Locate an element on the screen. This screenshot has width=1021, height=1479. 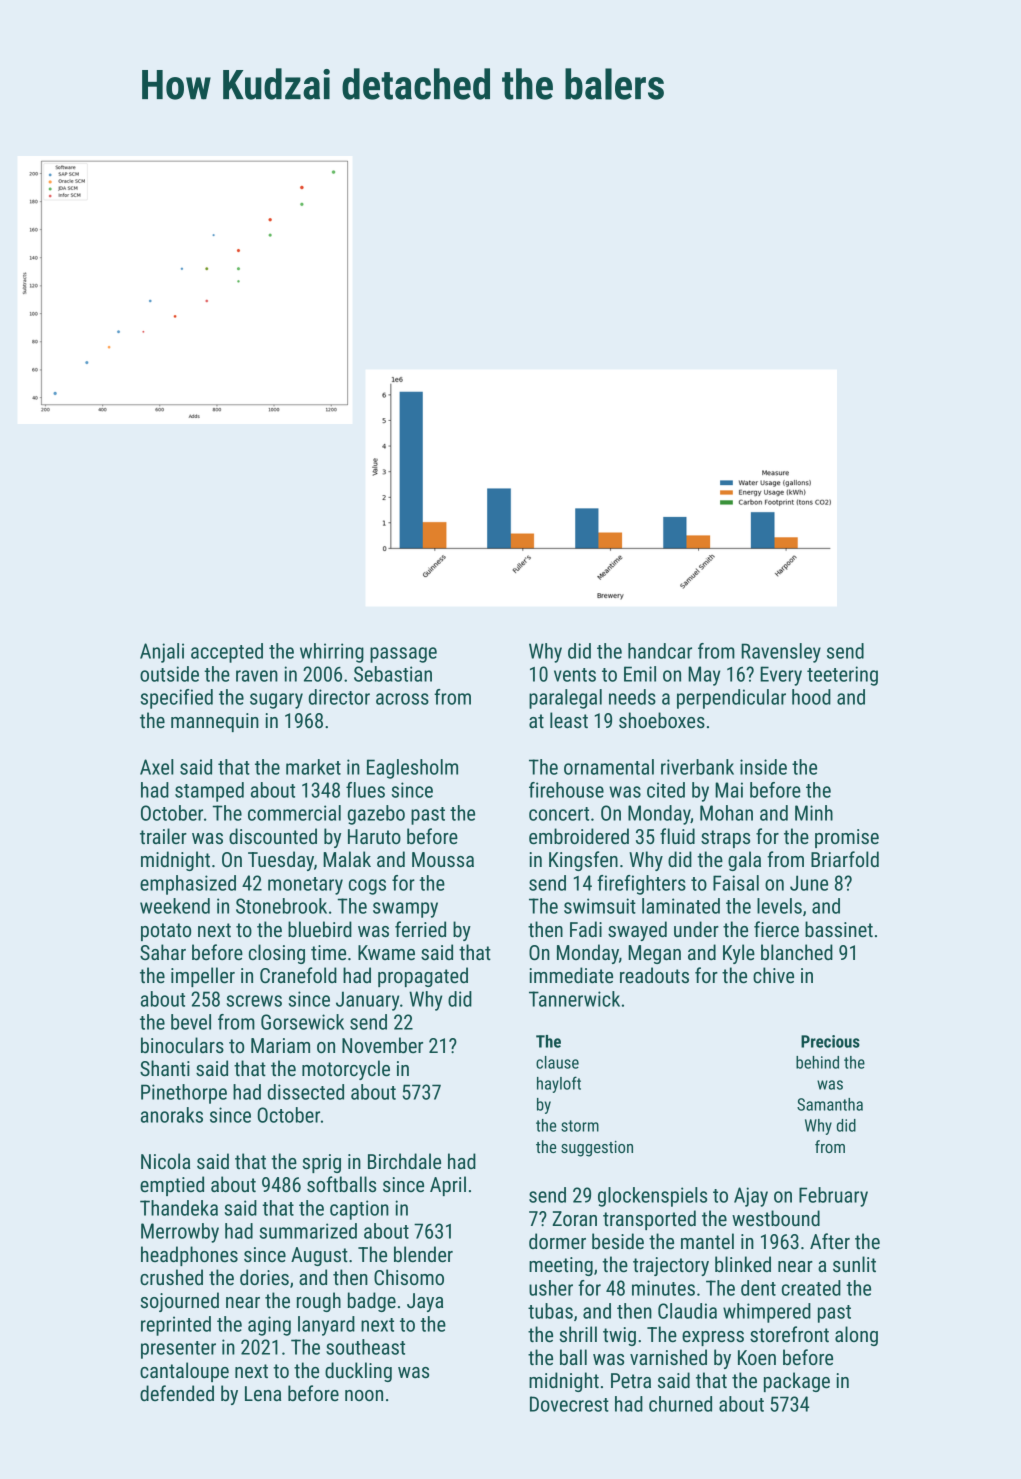
trajectory is located at coordinates (671, 1266).
